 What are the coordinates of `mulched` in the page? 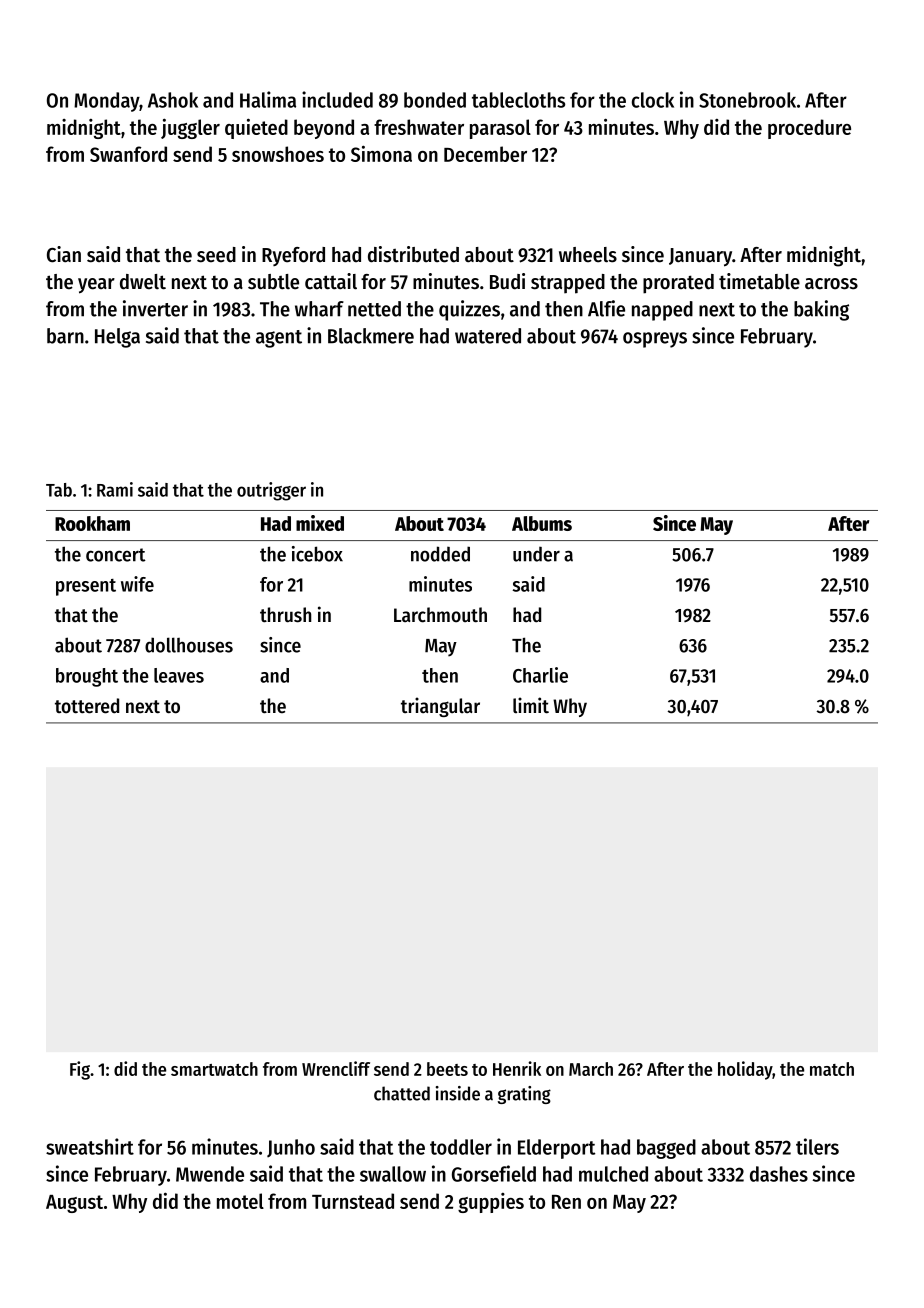 It's located at (613, 1174).
